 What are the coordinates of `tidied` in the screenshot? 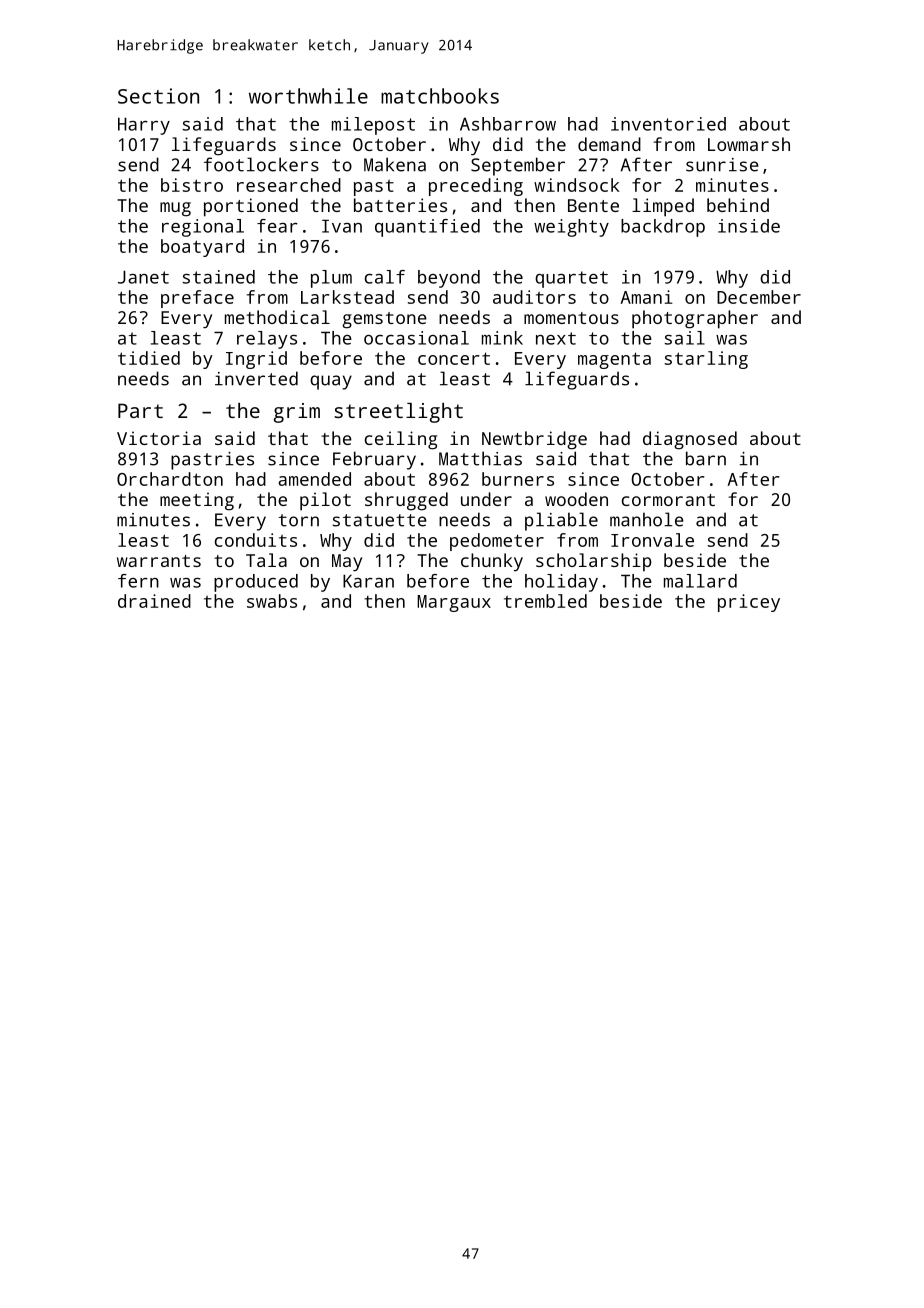 It's located at (149, 358).
